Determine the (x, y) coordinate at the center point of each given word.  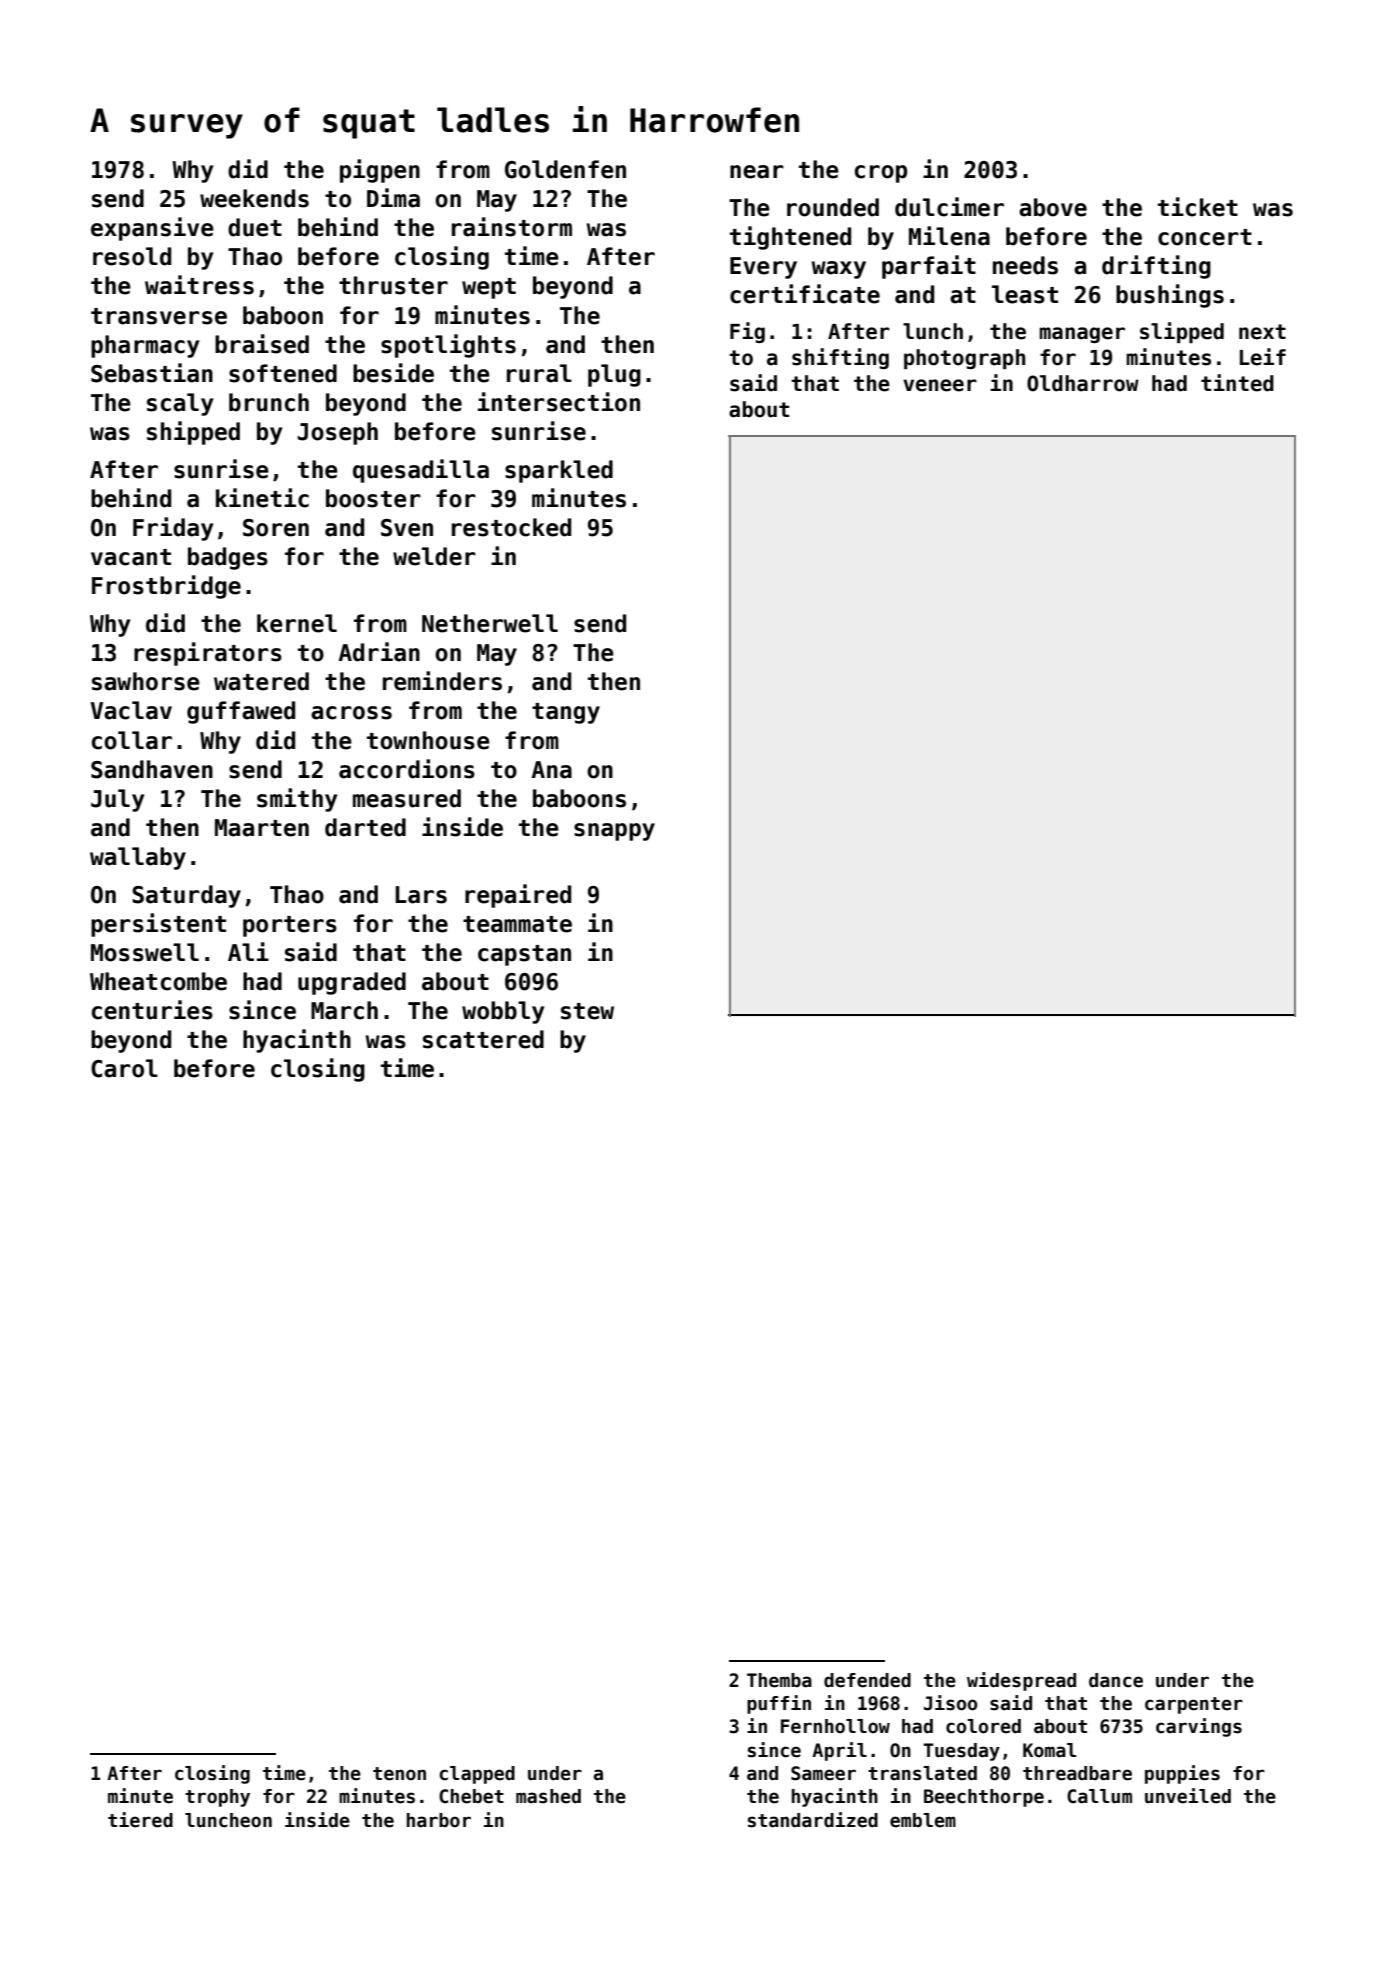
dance (1116, 1680)
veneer (940, 385)
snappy (614, 832)
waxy (839, 270)
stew (587, 1011)
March (344, 1010)
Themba (779, 1680)
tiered (140, 1820)
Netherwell (490, 623)
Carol (124, 1068)
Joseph (338, 433)
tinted (1237, 383)
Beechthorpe (984, 1798)
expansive (152, 229)
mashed (548, 1796)
